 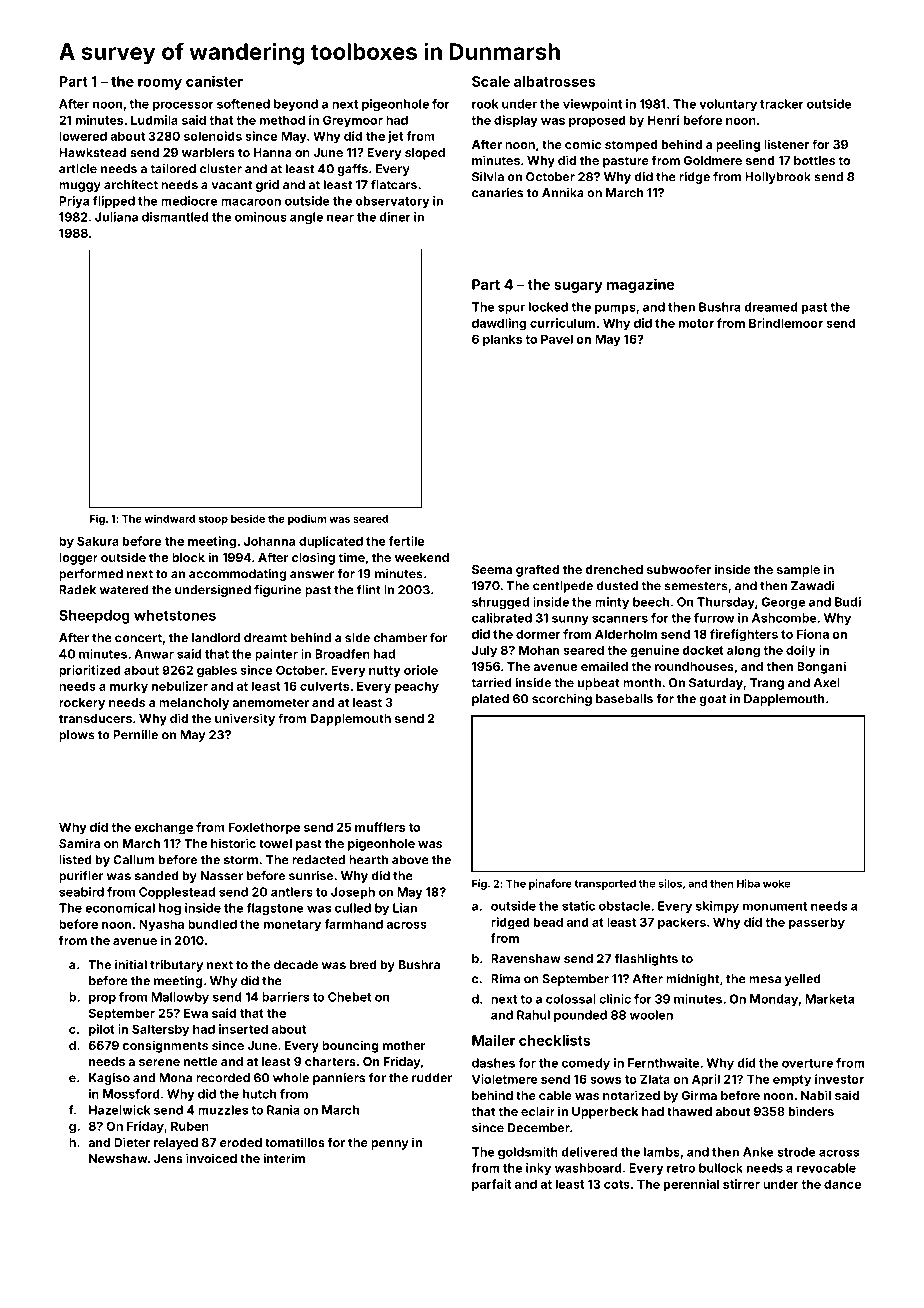 I want to click on Brindlemoor, so click(x=786, y=323).
